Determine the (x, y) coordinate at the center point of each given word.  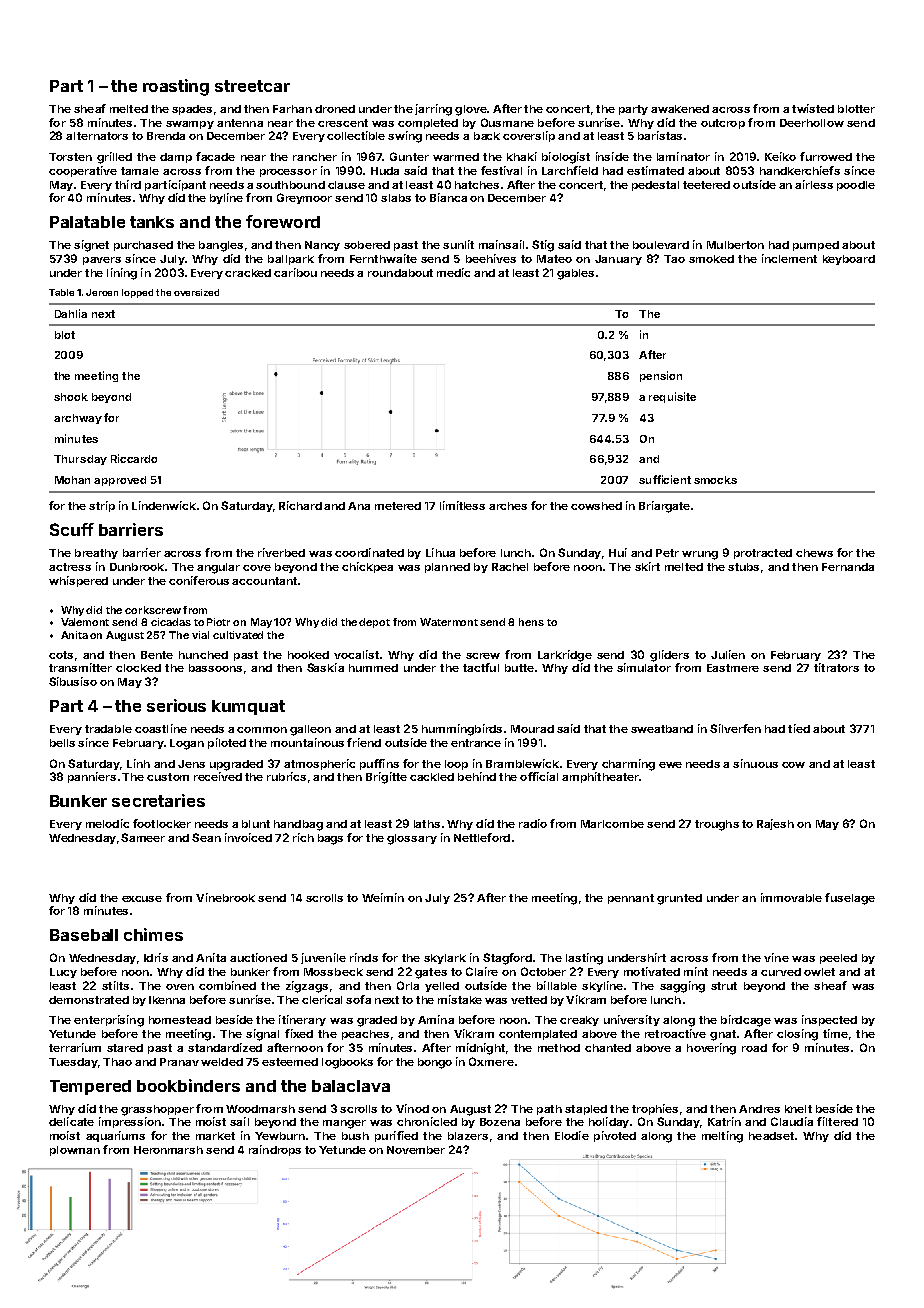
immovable (791, 897)
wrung (700, 555)
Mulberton (735, 245)
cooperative (83, 171)
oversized (196, 292)
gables (575, 274)
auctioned (258, 957)
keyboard (849, 260)
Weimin (383, 897)
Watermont (449, 622)
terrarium (75, 1047)
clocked (138, 668)
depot (374, 623)
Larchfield (570, 170)
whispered (78, 581)
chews (814, 553)
